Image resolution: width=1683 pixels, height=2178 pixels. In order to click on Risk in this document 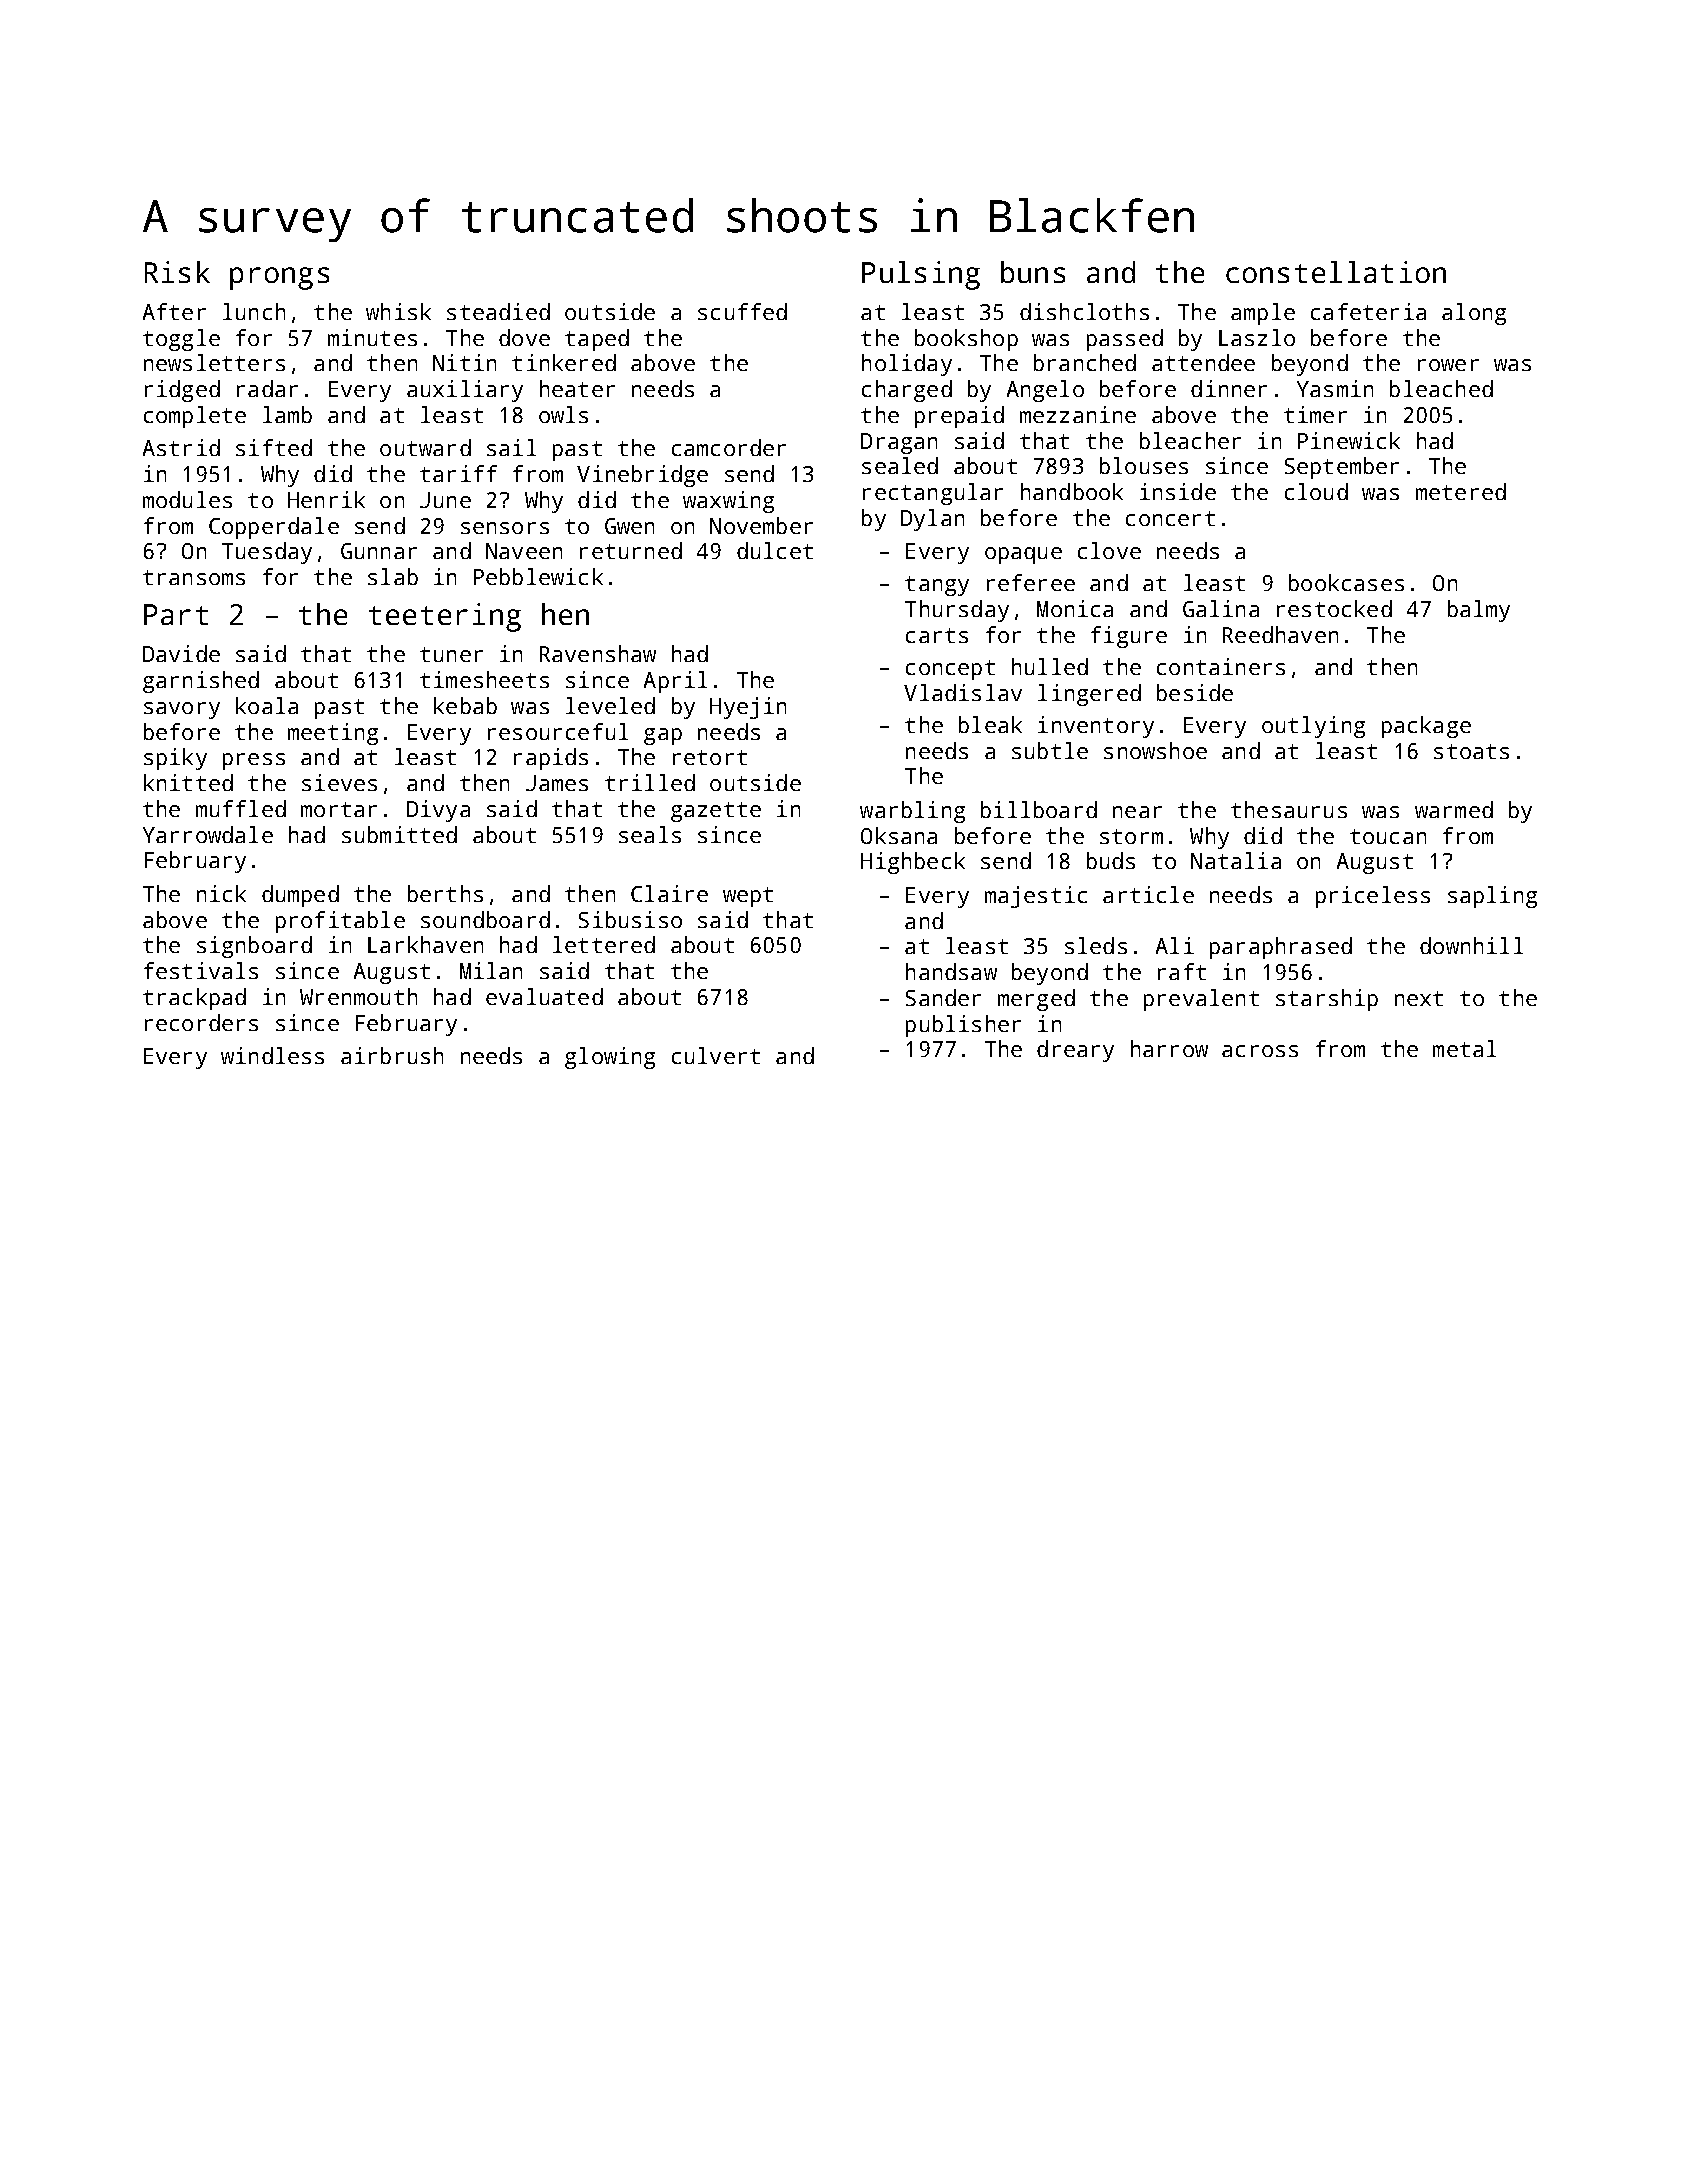, I will do `click(177, 272)`.
